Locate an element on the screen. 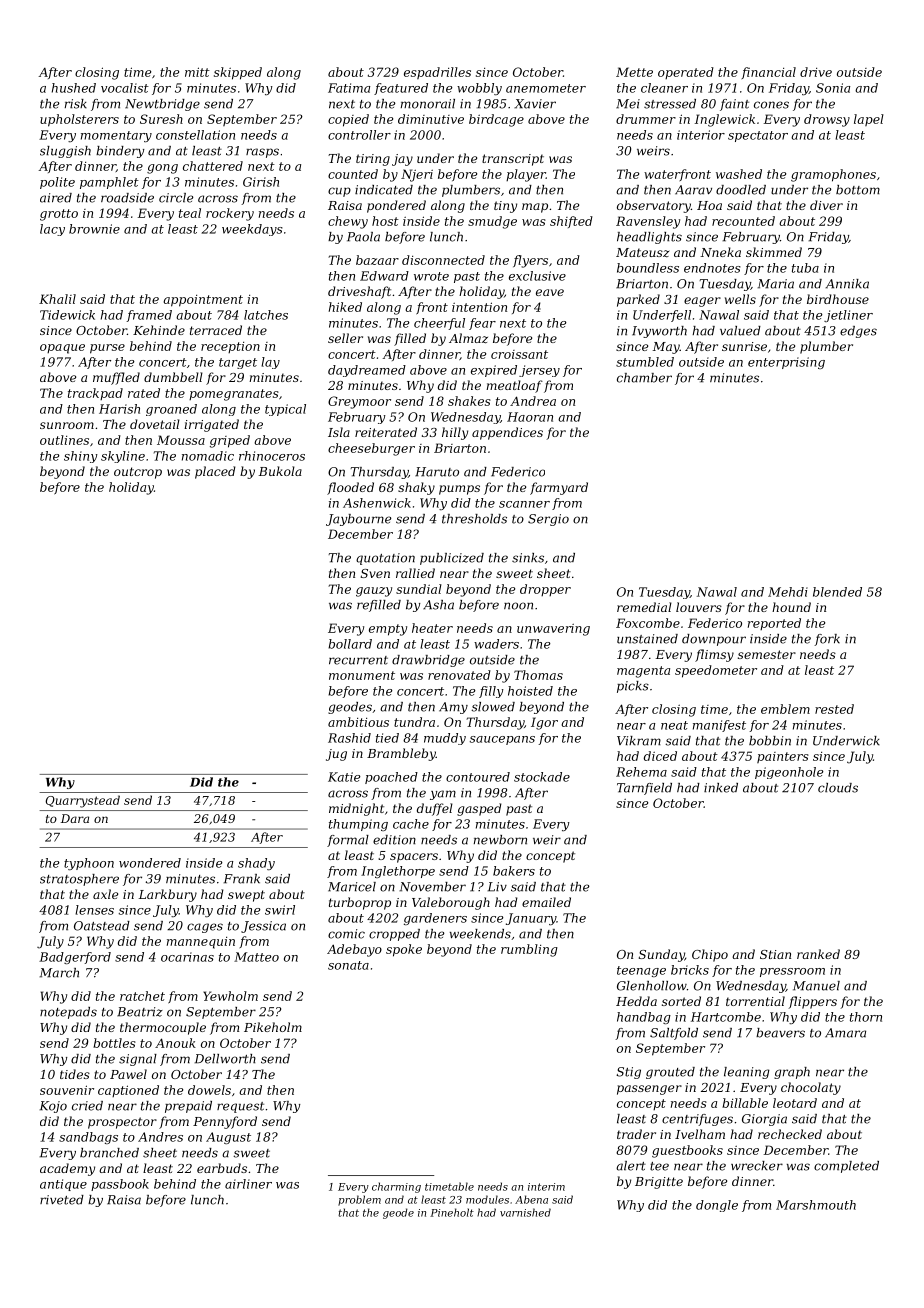 This screenshot has width=924, height=1308. neat is located at coordinates (674, 725).
